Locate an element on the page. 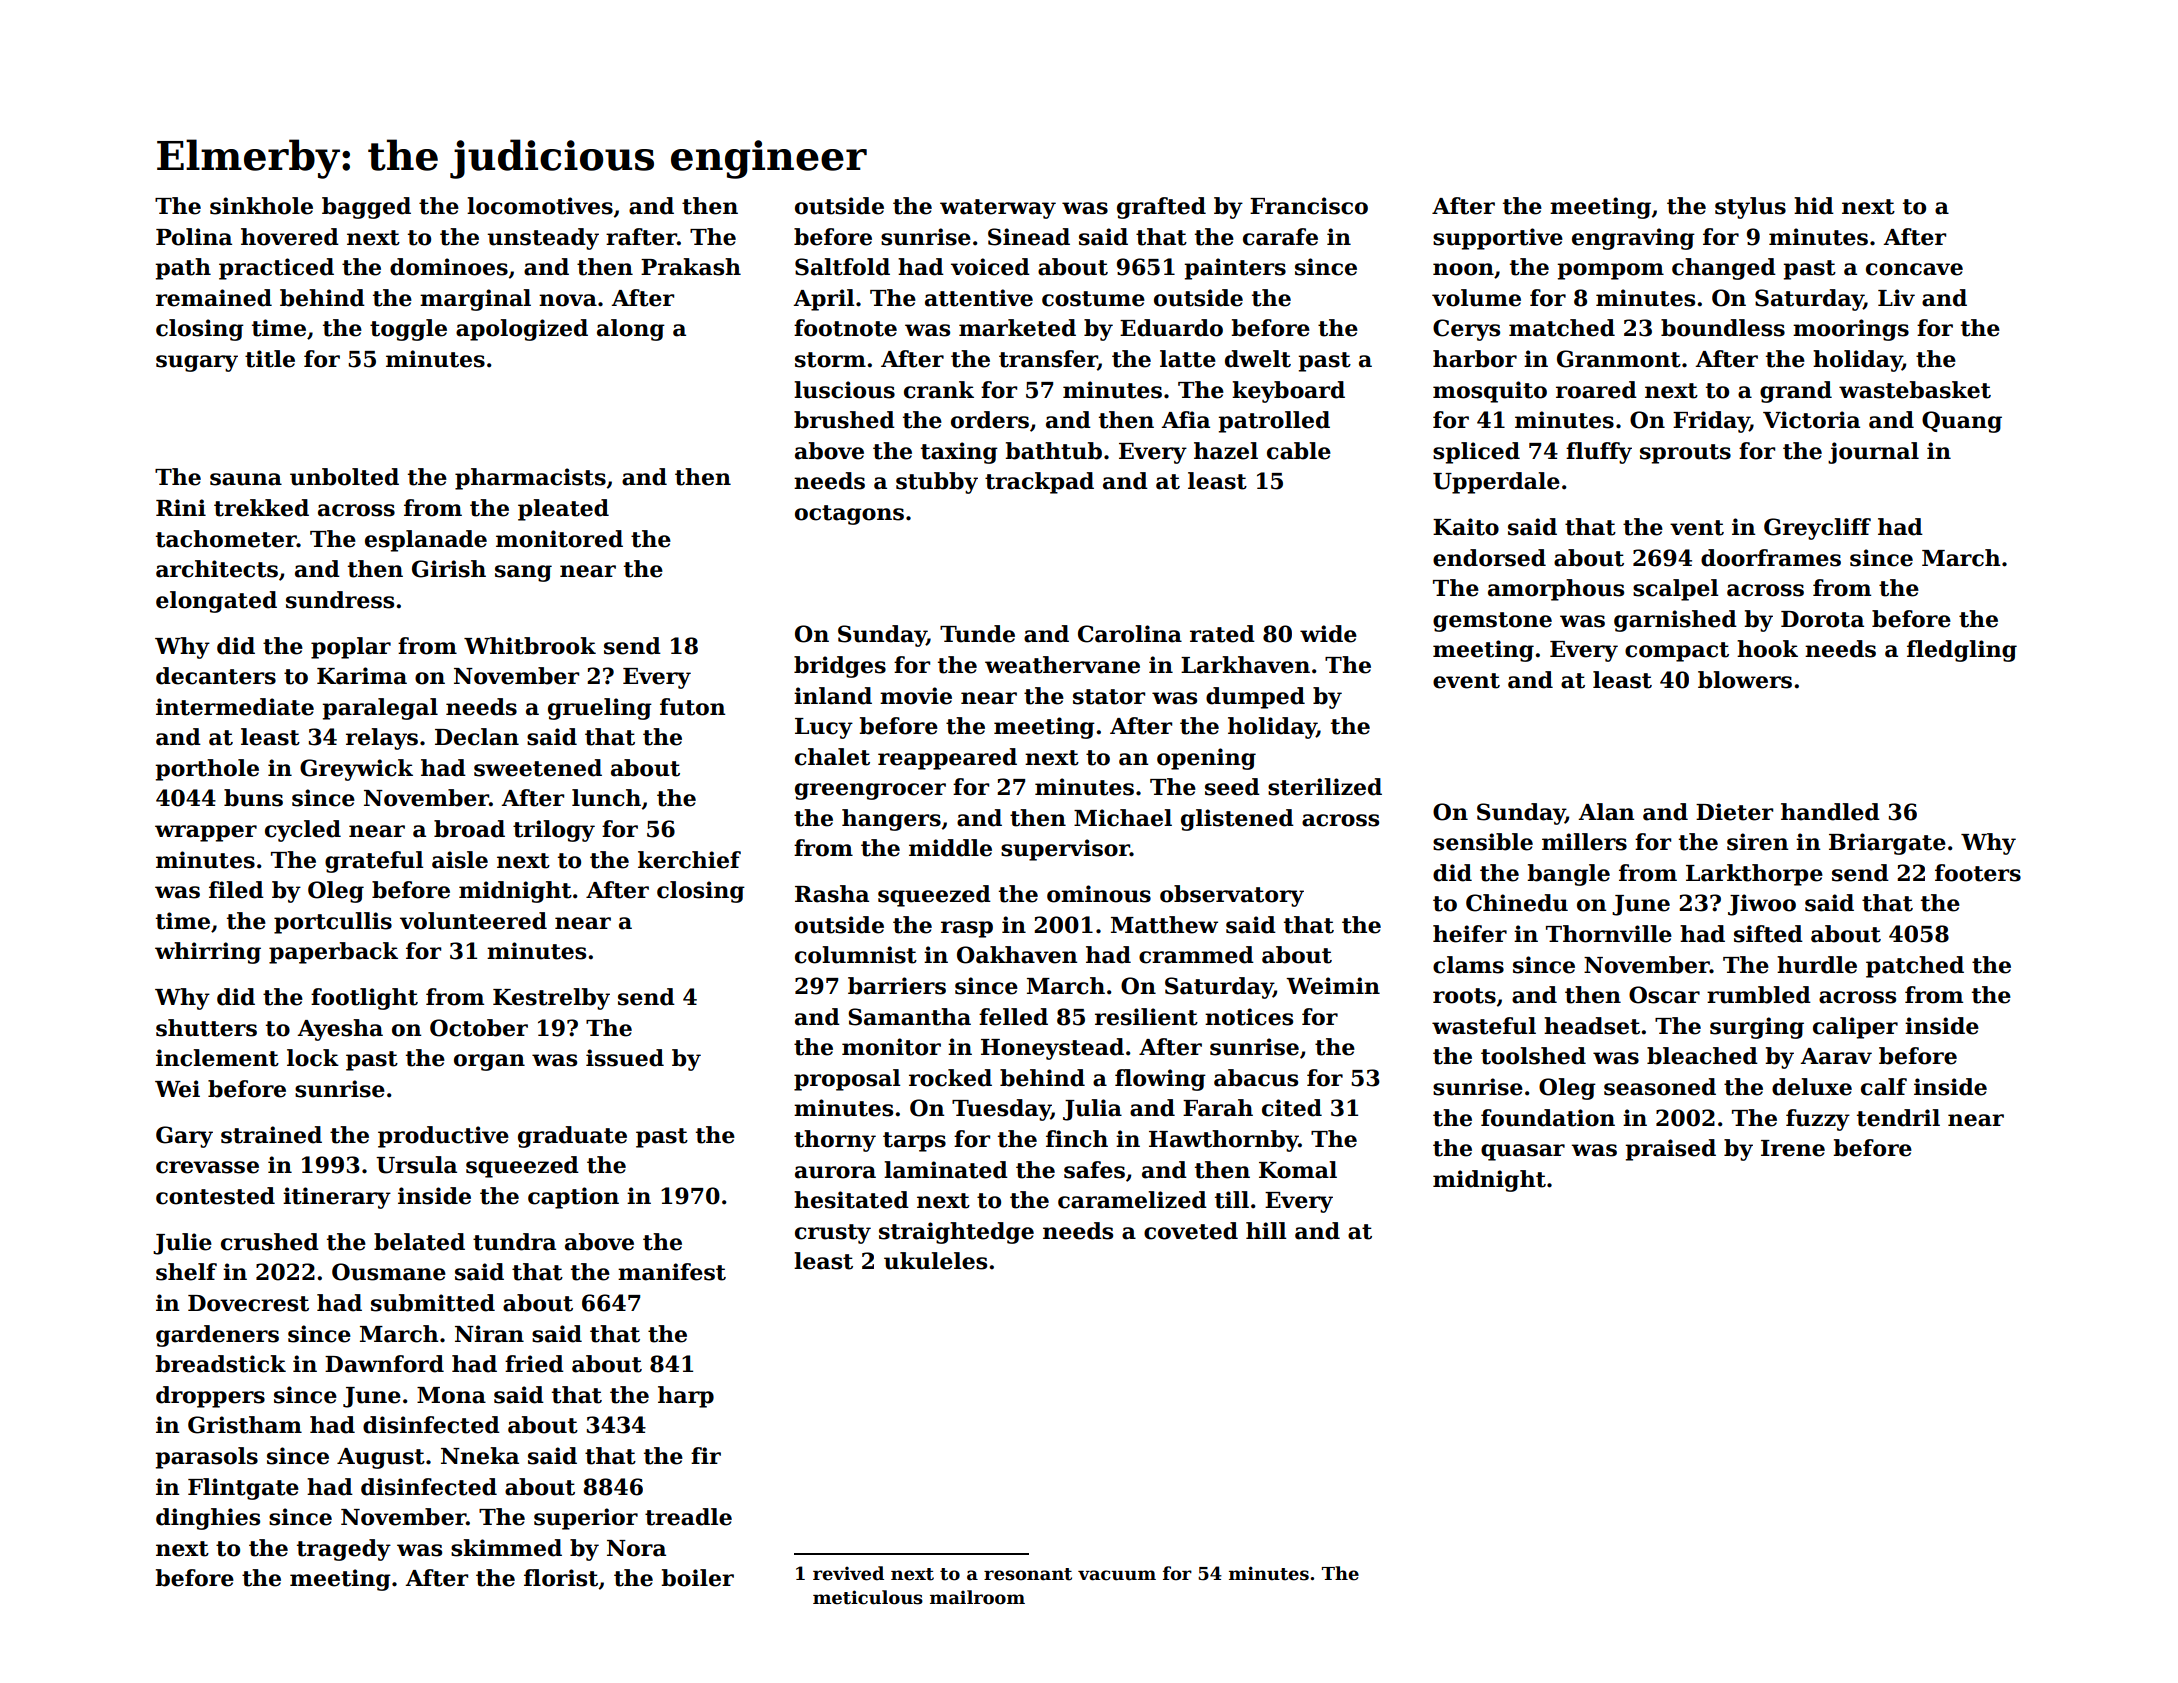 The height and width of the image is (1683, 2178). tragedy is located at coordinates (344, 1550).
